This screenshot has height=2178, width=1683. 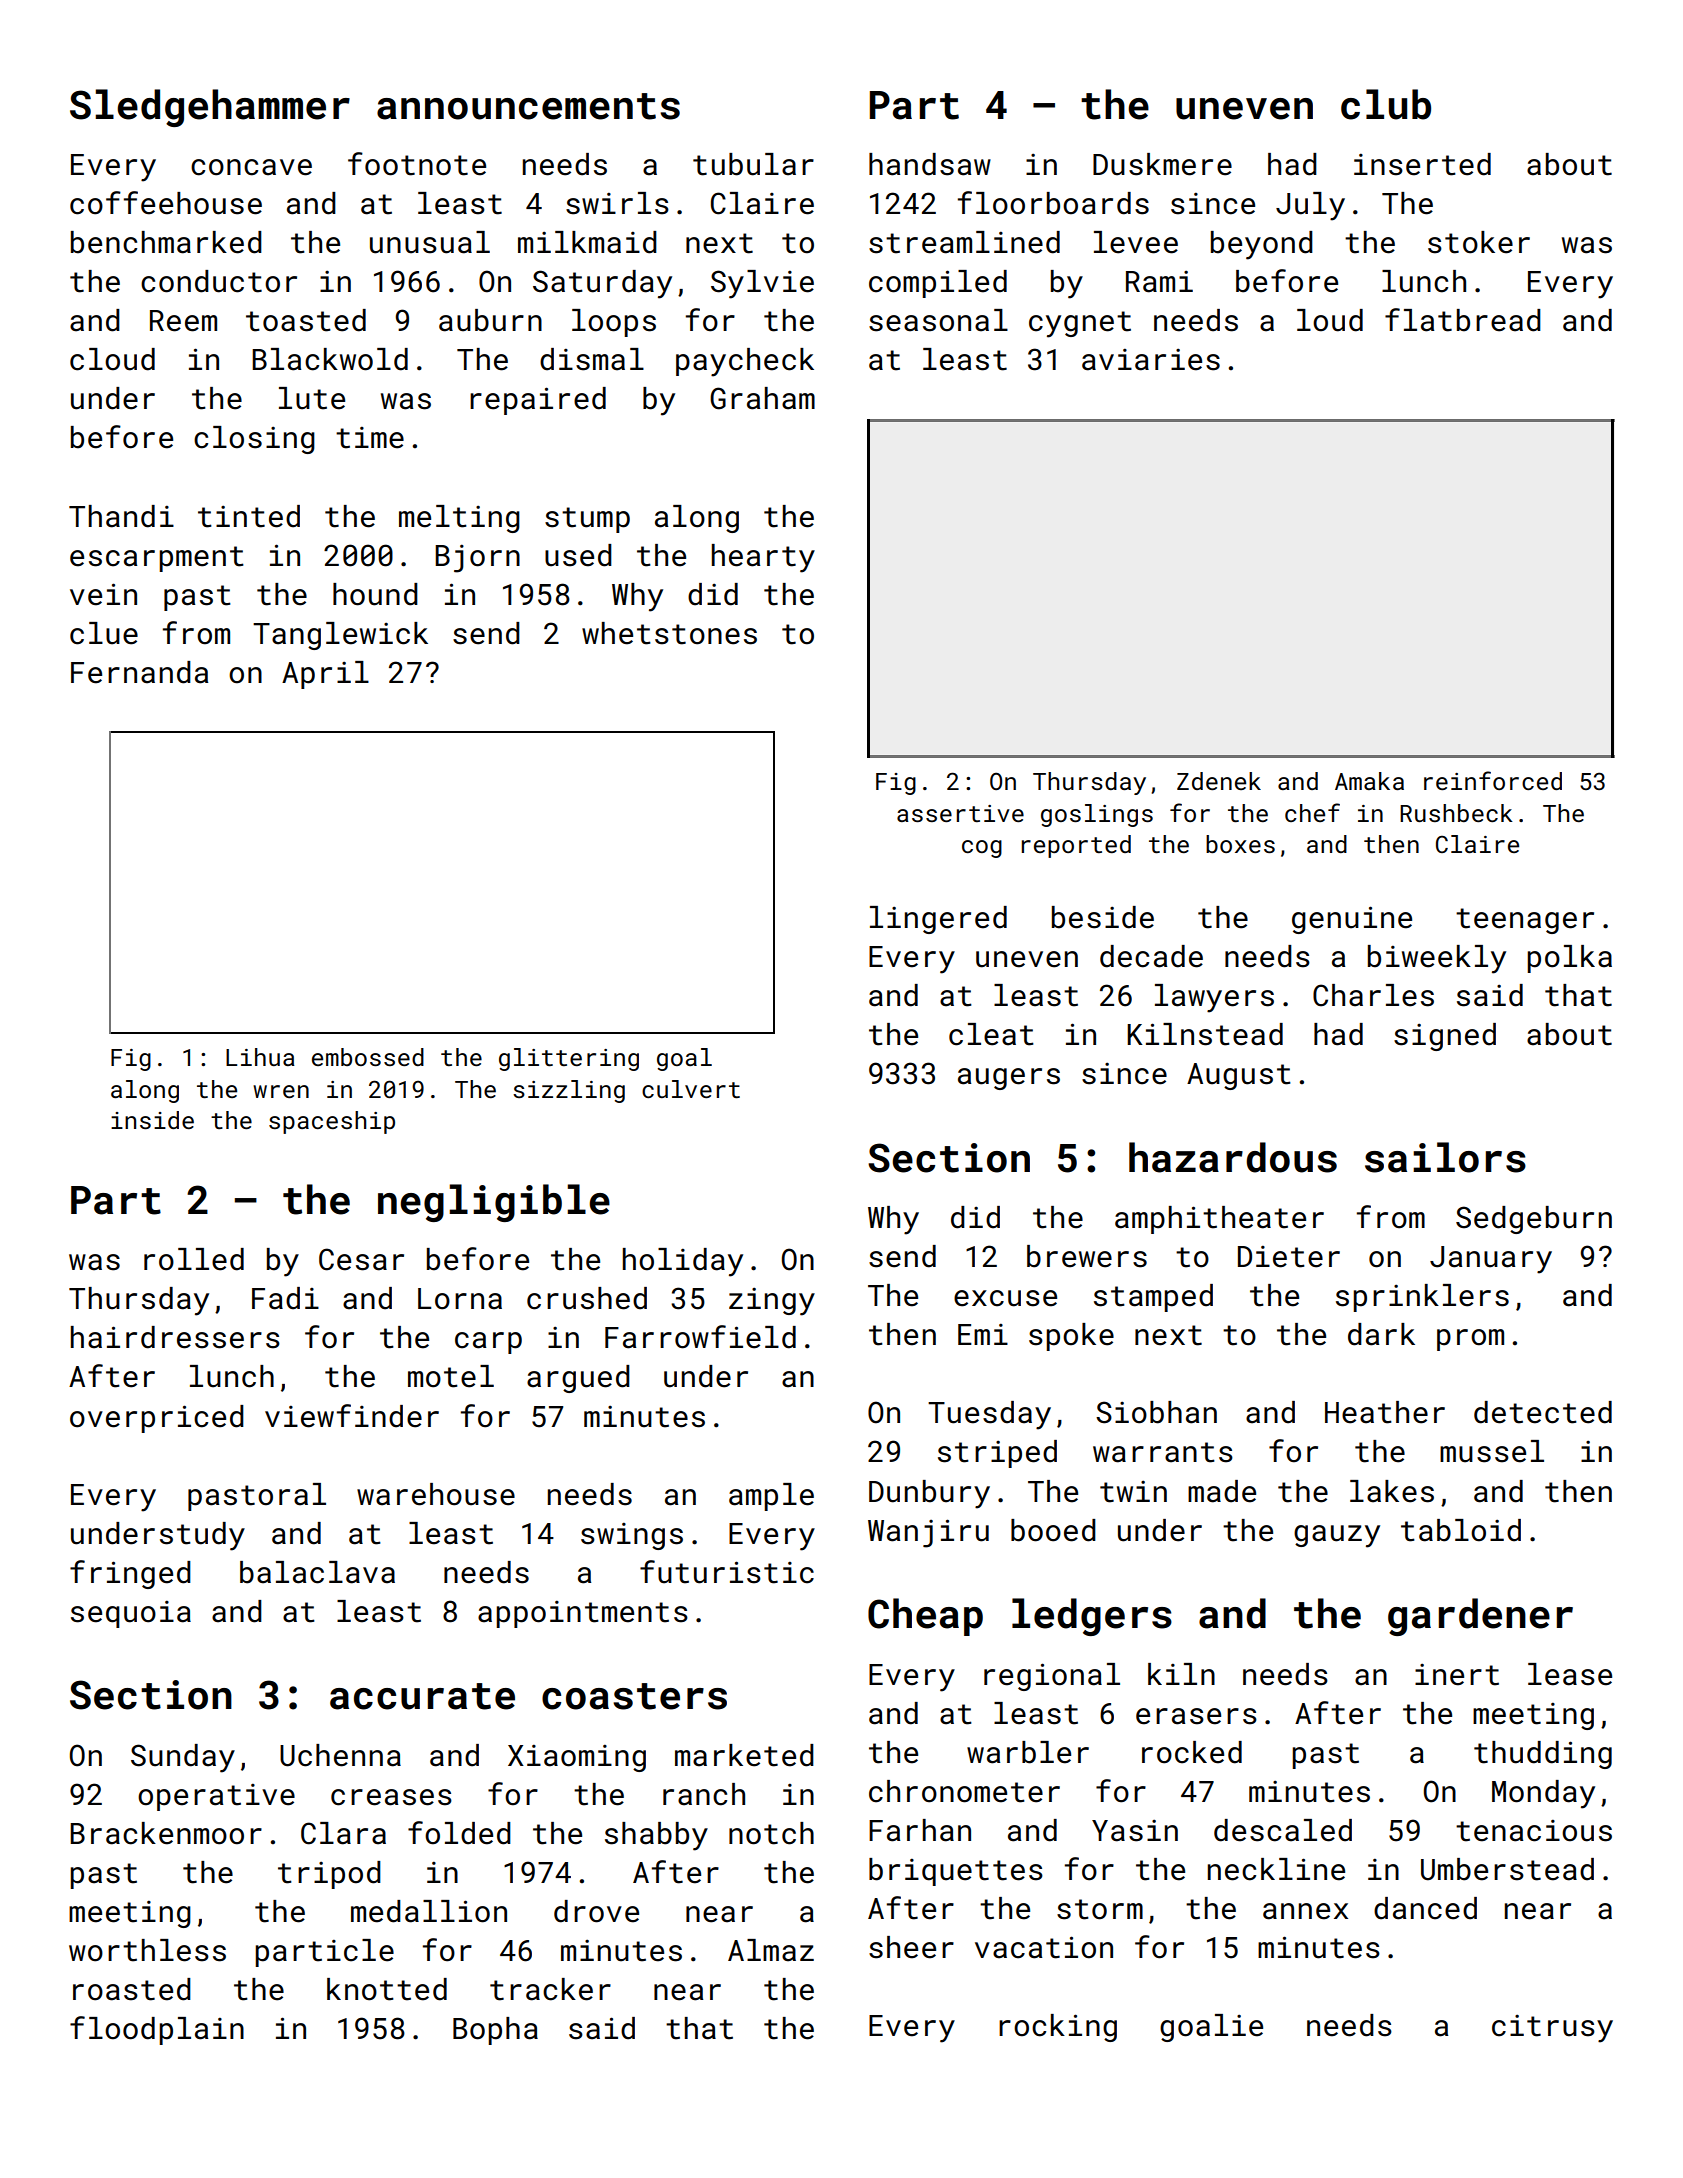 I want to click on floodplain, so click(x=157, y=2030).
